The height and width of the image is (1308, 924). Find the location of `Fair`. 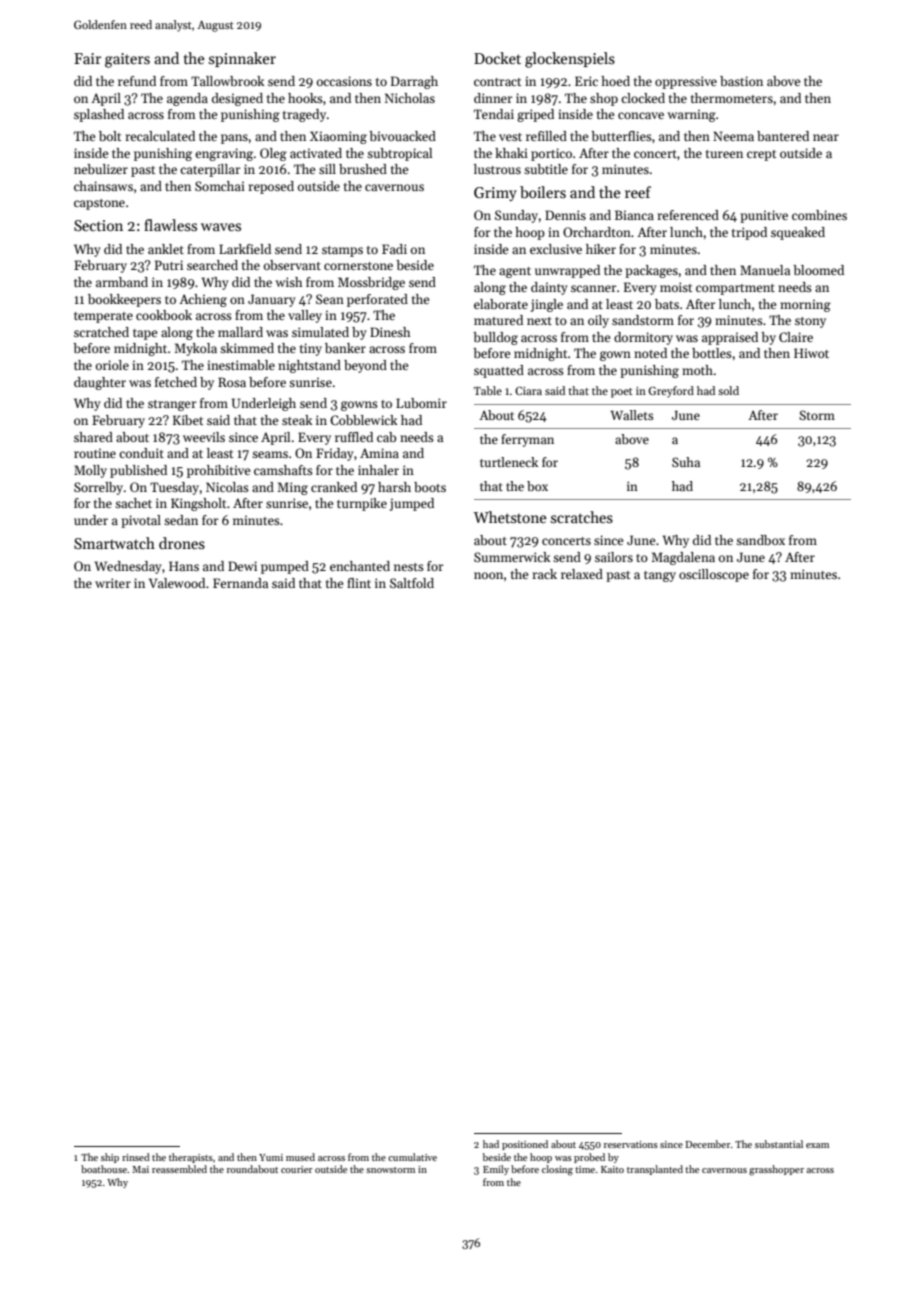

Fair is located at coordinates (87, 58).
